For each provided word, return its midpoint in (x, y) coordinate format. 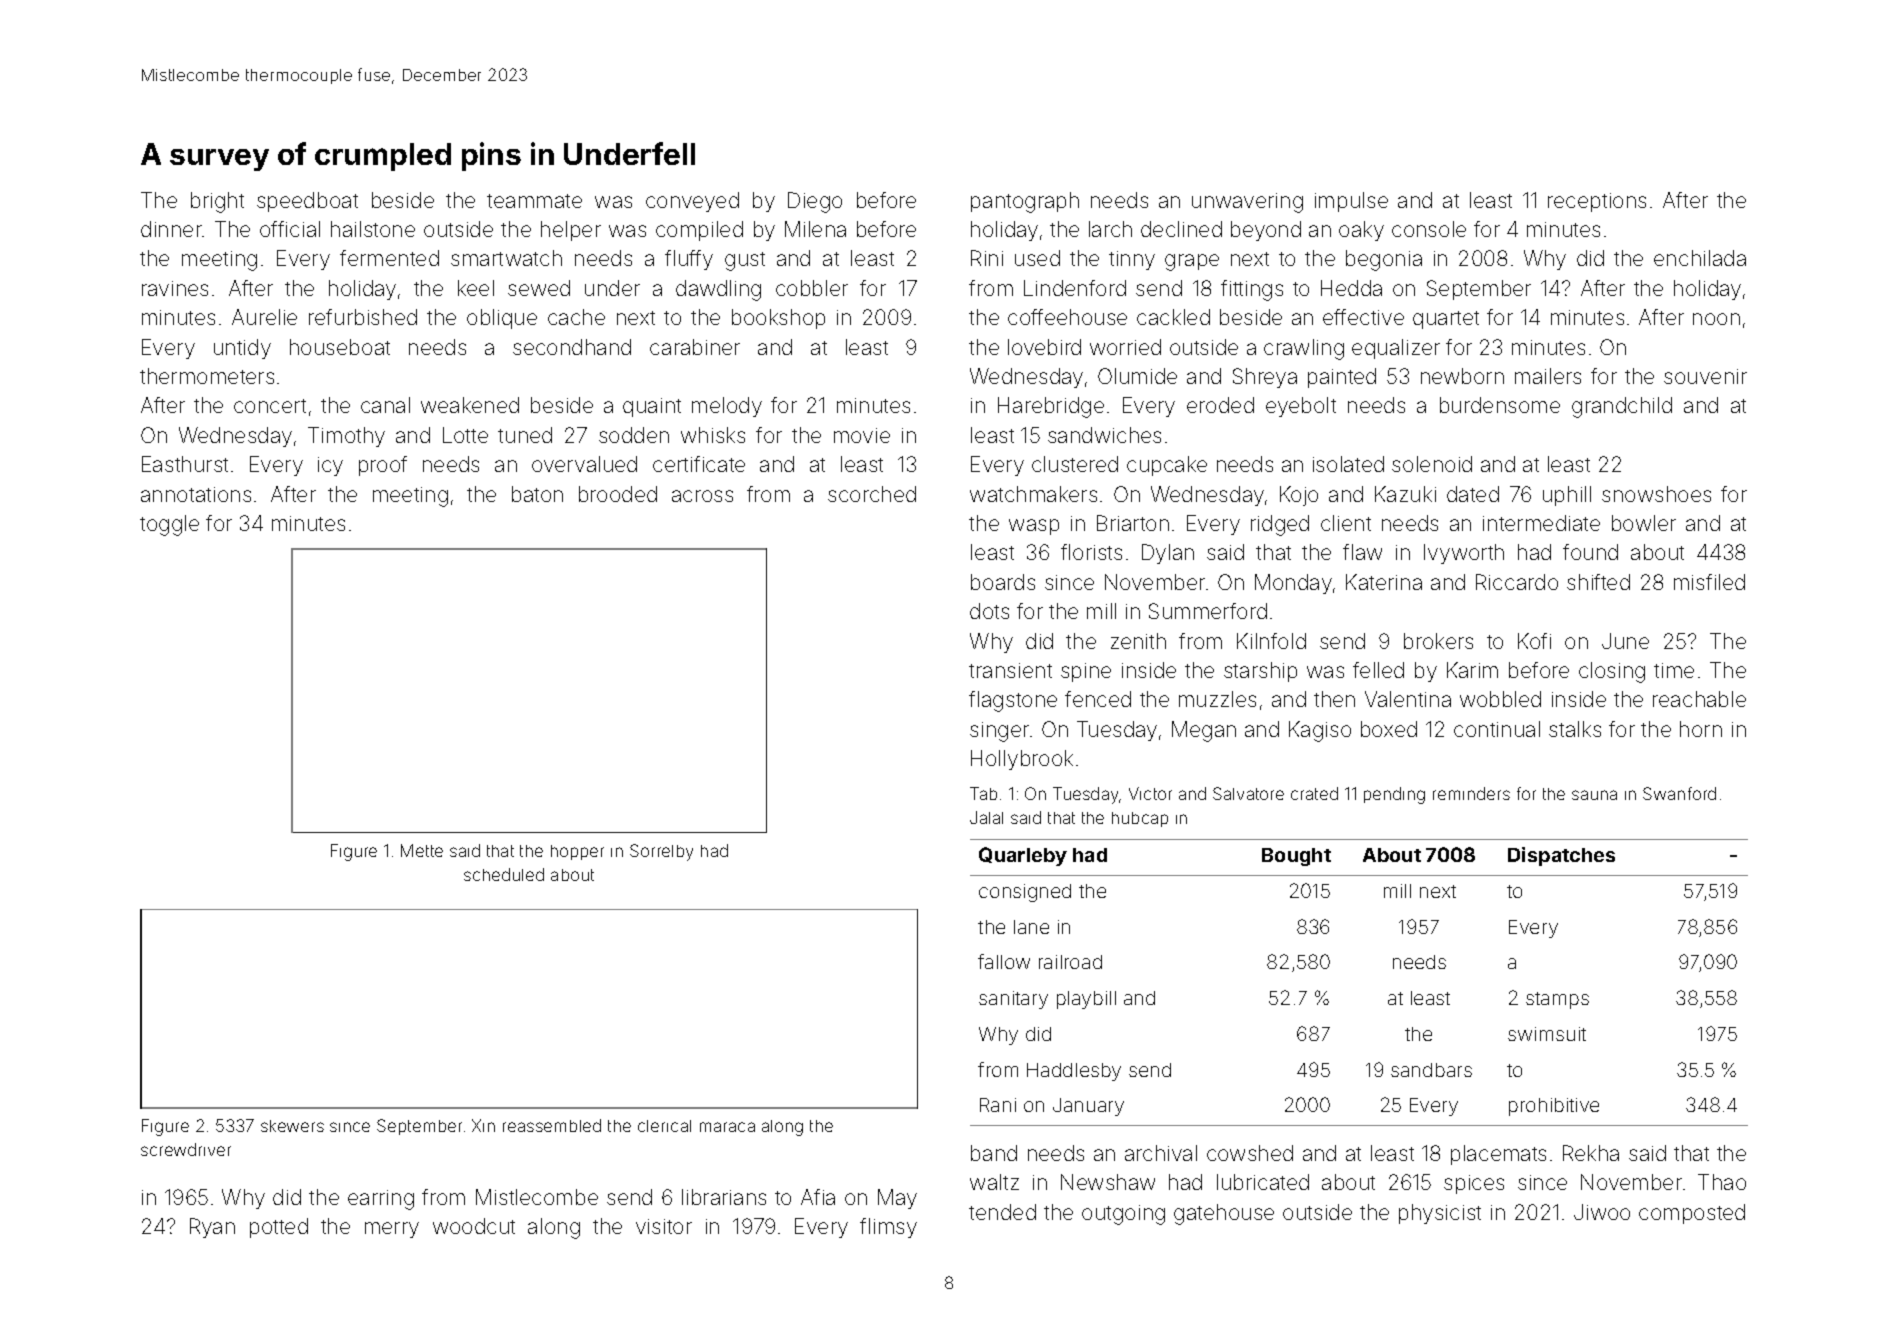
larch (1110, 229)
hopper (577, 852)
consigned (1025, 893)
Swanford (1679, 793)
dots (989, 611)
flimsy (888, 1228)
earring (381, 1200)
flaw (1362, 552)
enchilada (1700, 258)
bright (217, 202)
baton (537, 494)
